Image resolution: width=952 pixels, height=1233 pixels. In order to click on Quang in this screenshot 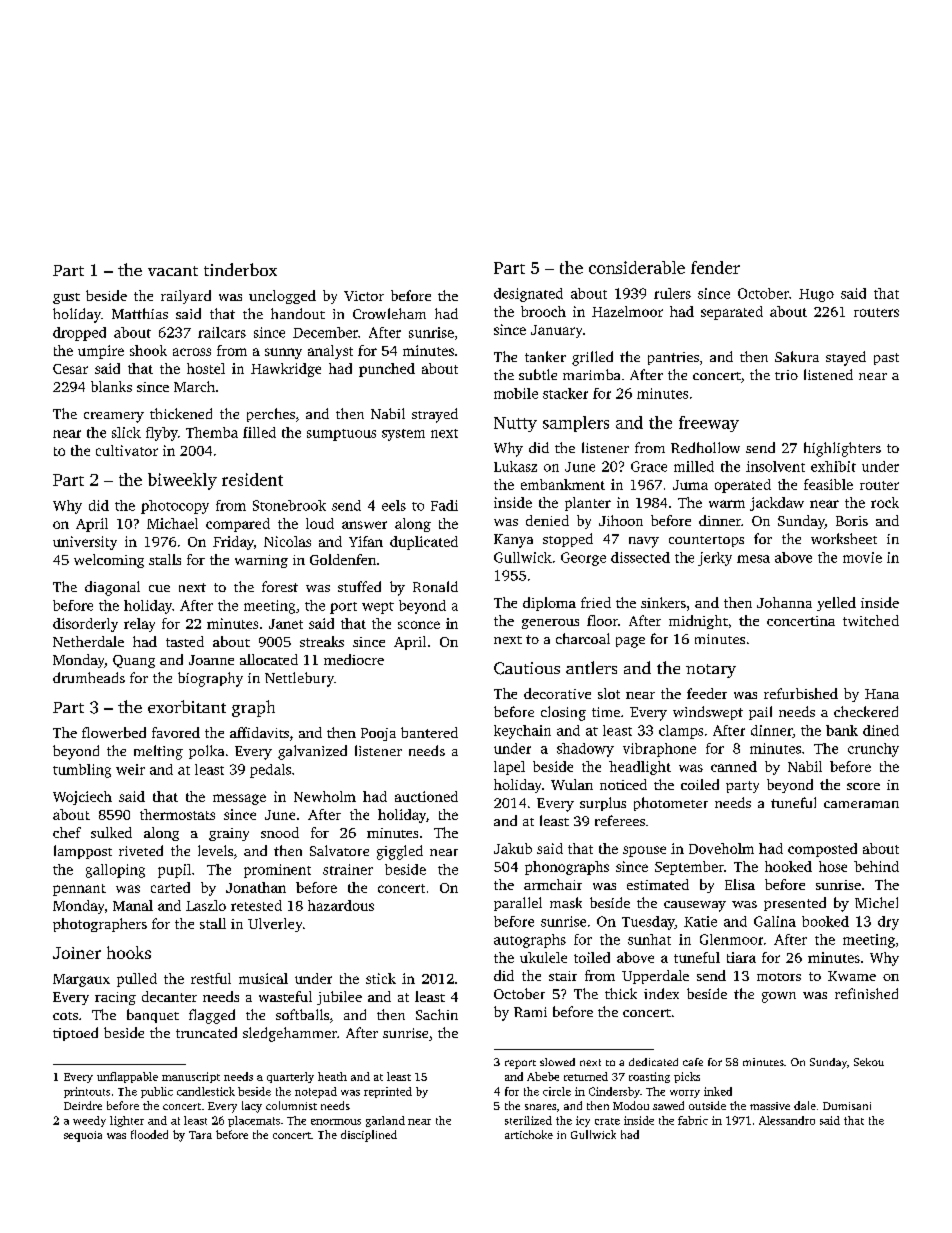, I will do `click(134, 661)`.
